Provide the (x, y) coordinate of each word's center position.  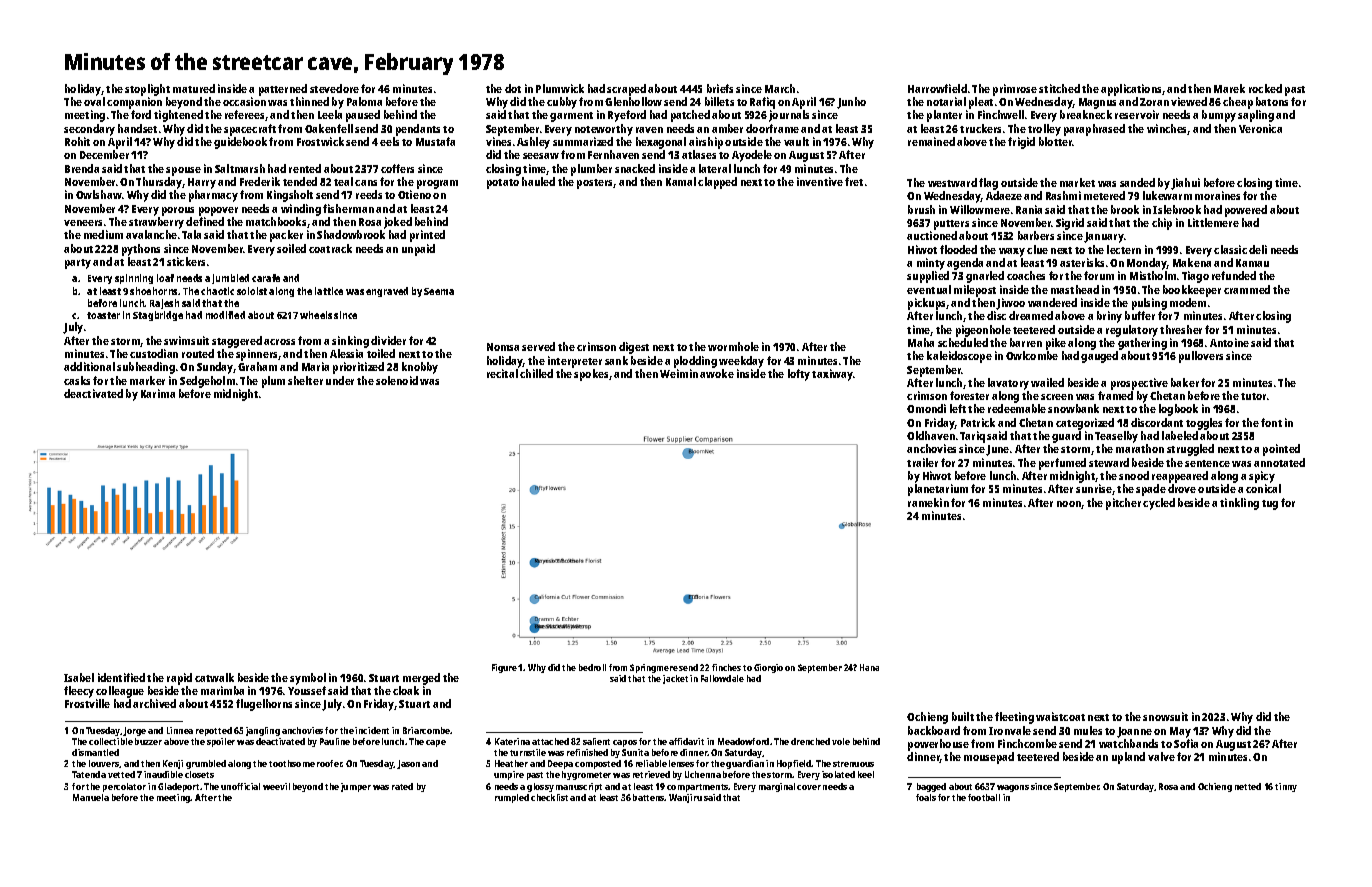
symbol (308, 679)
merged (421, 679)
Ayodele (752, 156)
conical (1263, 488)
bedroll (592, 667)
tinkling (1239, 504)
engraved (387, 292)
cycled (1159, 504)
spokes (591, 375)
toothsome (292, 763)
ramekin (928, 502)
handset (137, 128)
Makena (1192, 262)
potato (503, 184)
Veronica (1260, 128)
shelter (305, 380)
